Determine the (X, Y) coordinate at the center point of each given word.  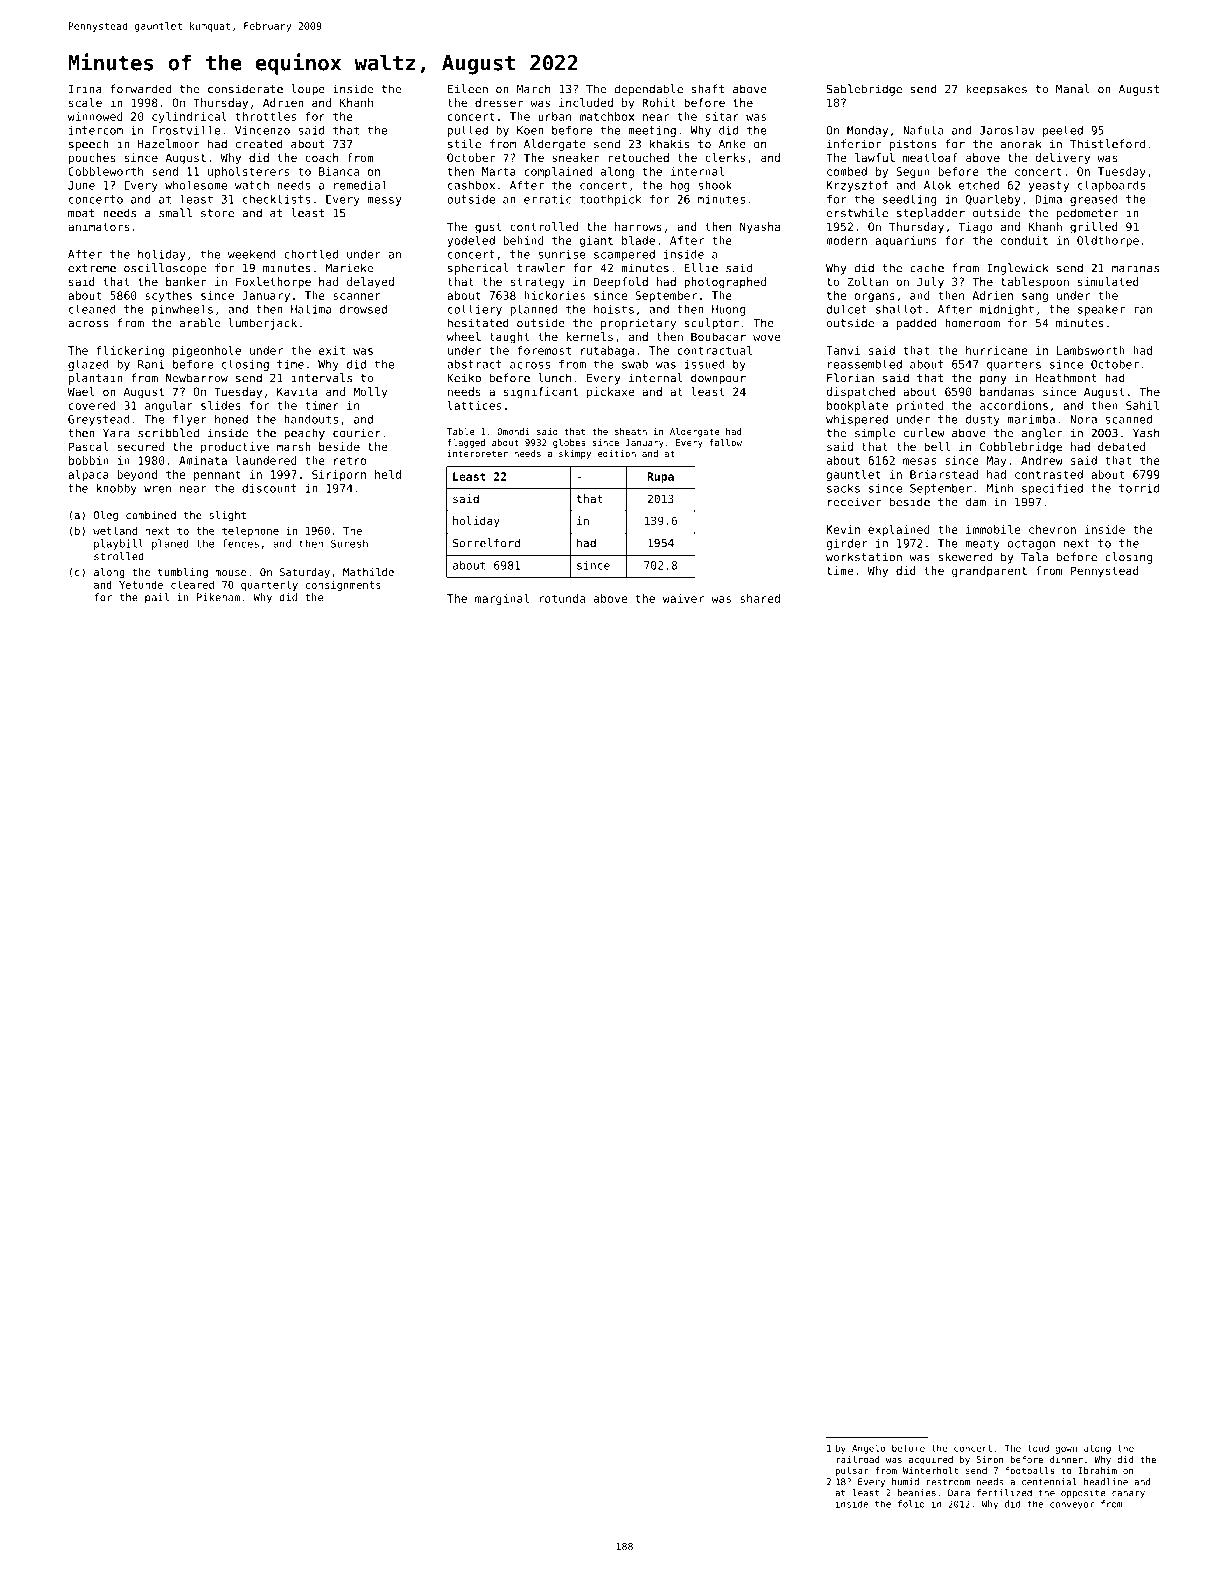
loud (1038, 1448)
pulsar (852, 1471)
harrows (638, 226)
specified (1052, 489)
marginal (502, 599)
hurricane (996, 350)
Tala (1034, 557)
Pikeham (218, 597)
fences (241, 543)
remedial (360, 185)
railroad (858, 1459)
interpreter (477, 454)
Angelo (868, 1449)
